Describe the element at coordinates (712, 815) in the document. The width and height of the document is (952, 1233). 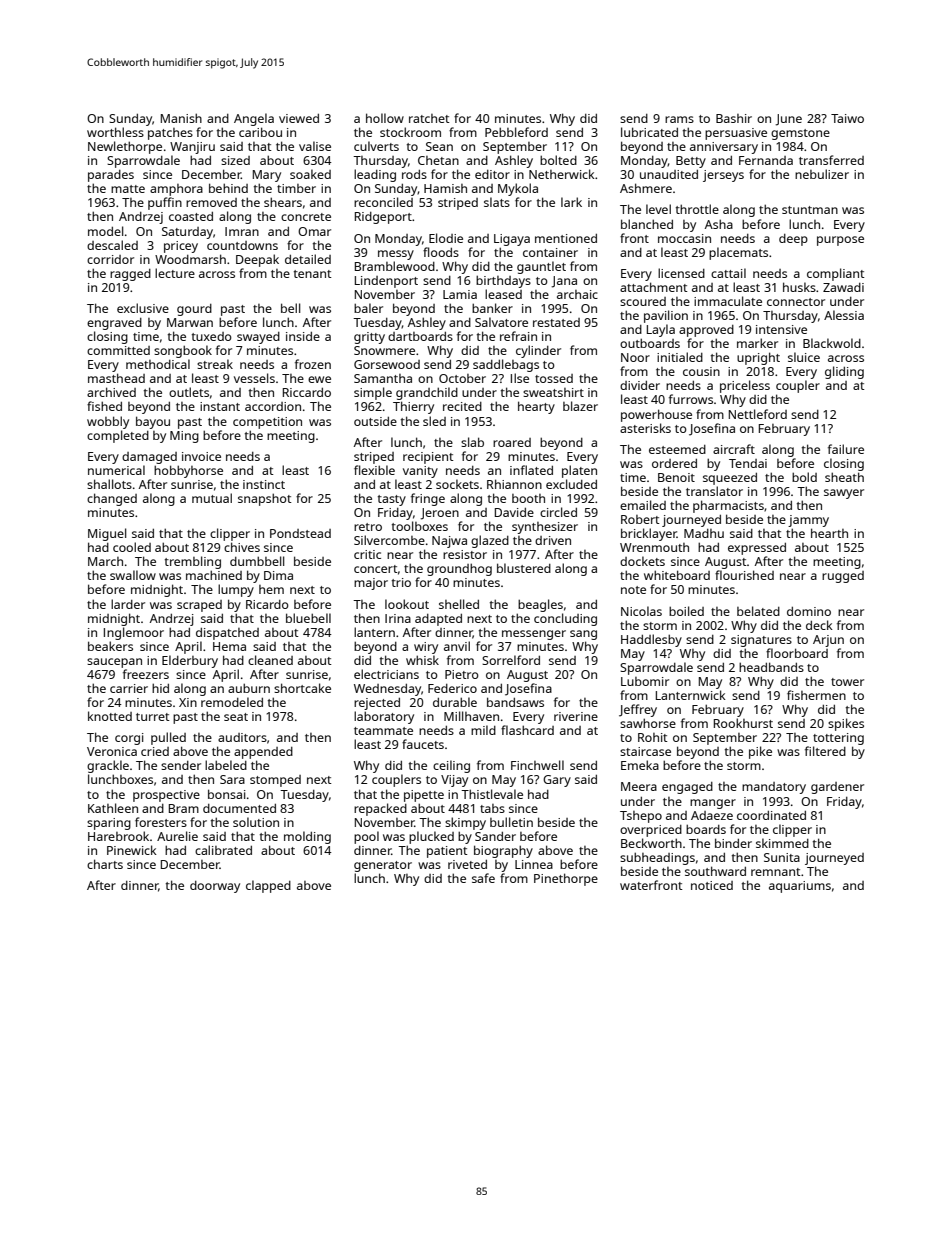
I see `Adaeze` at that location.
